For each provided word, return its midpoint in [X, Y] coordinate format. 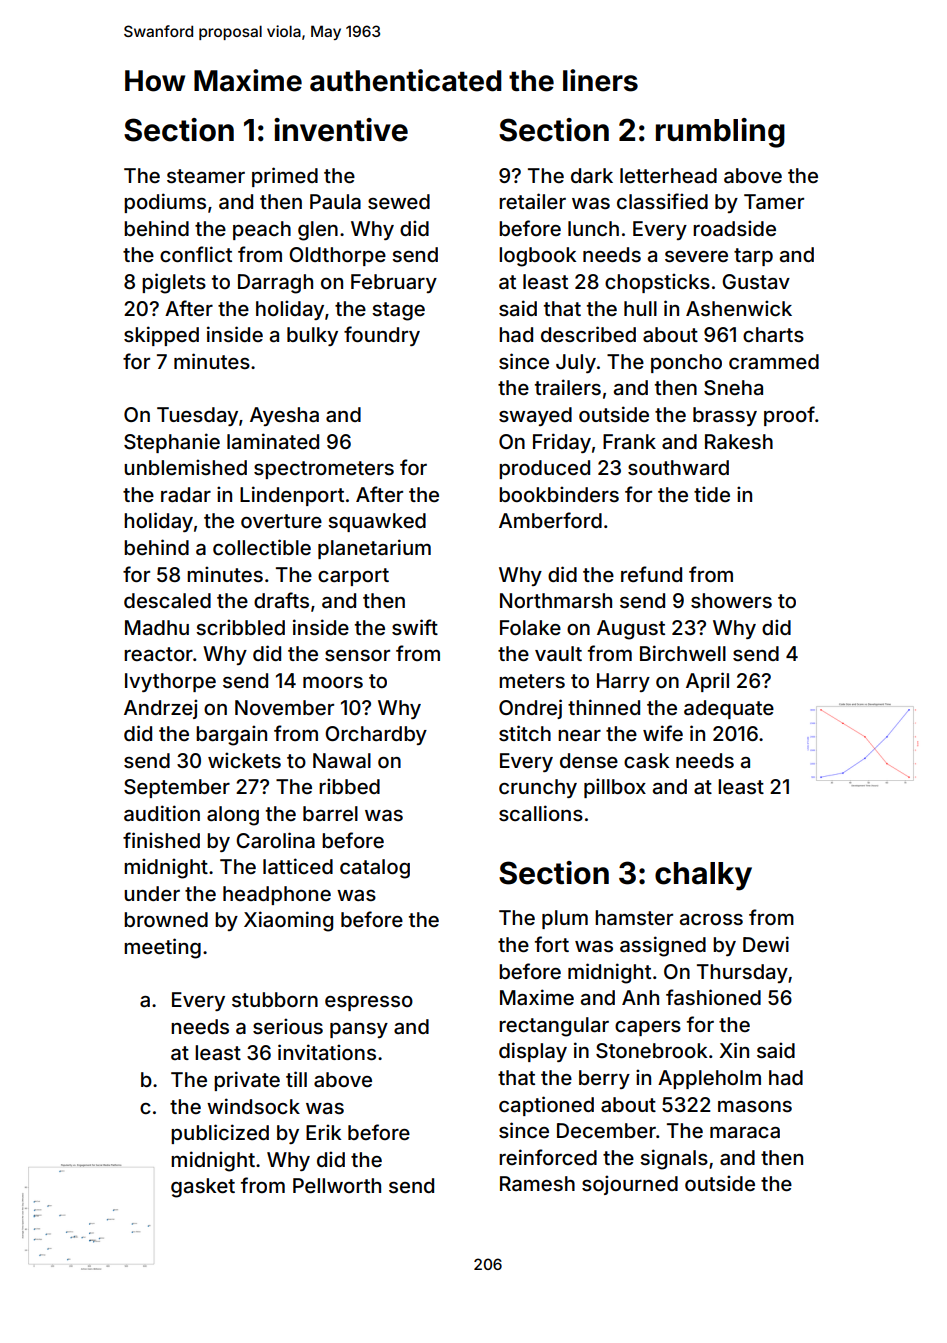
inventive [341, 130]
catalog [375, 869]
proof [789, 416]
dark [592, 175]
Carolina [275, 840]
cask [646, 760]
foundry [382, 336]
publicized [220, 1134]
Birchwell [683, 653]
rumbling [720, 133]
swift [415, 627]
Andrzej [160, 709]
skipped [161, 336]
